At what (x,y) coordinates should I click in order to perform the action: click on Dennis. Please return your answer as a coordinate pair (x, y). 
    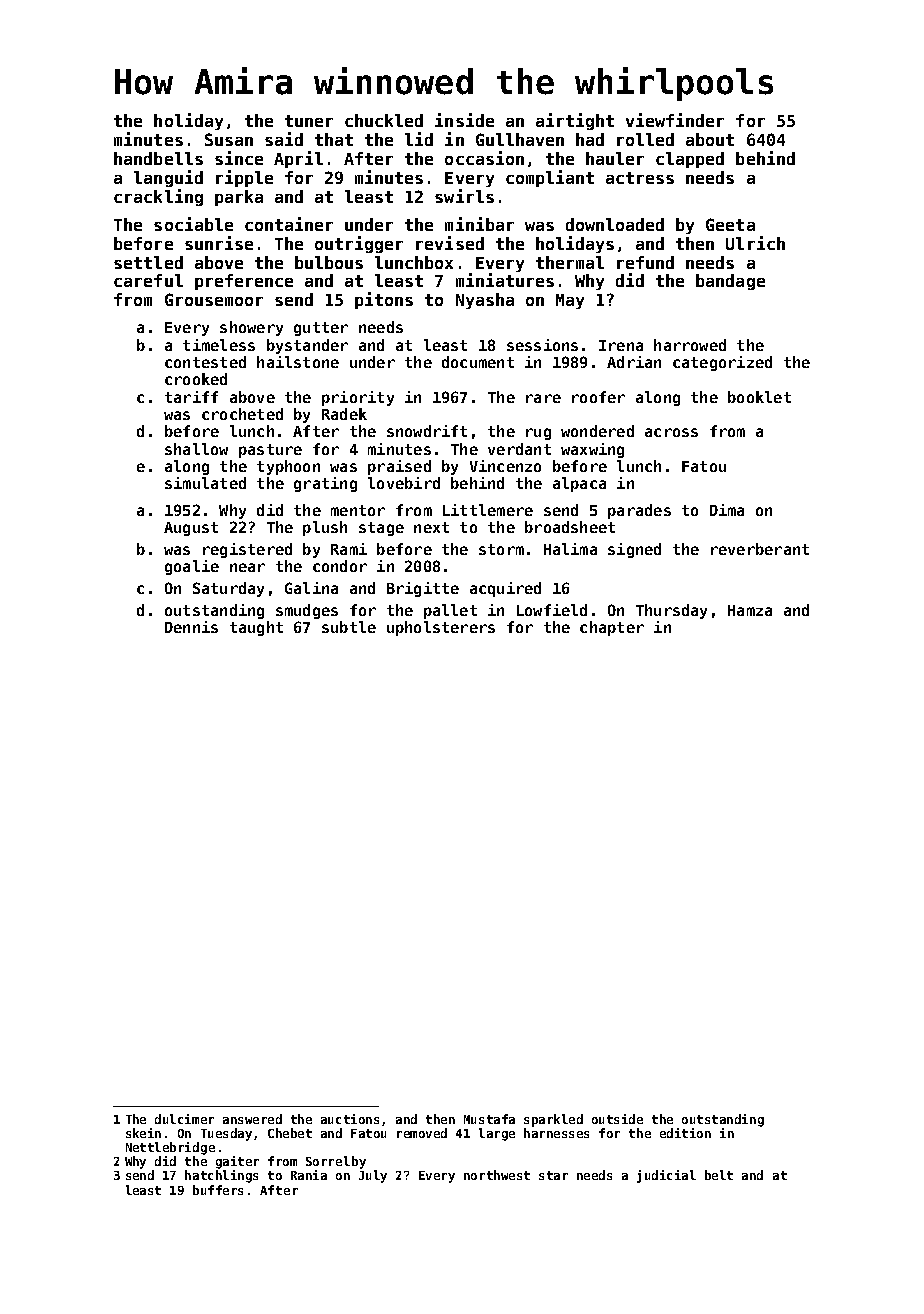
    Looking at the image, I should click on (191, 627).
